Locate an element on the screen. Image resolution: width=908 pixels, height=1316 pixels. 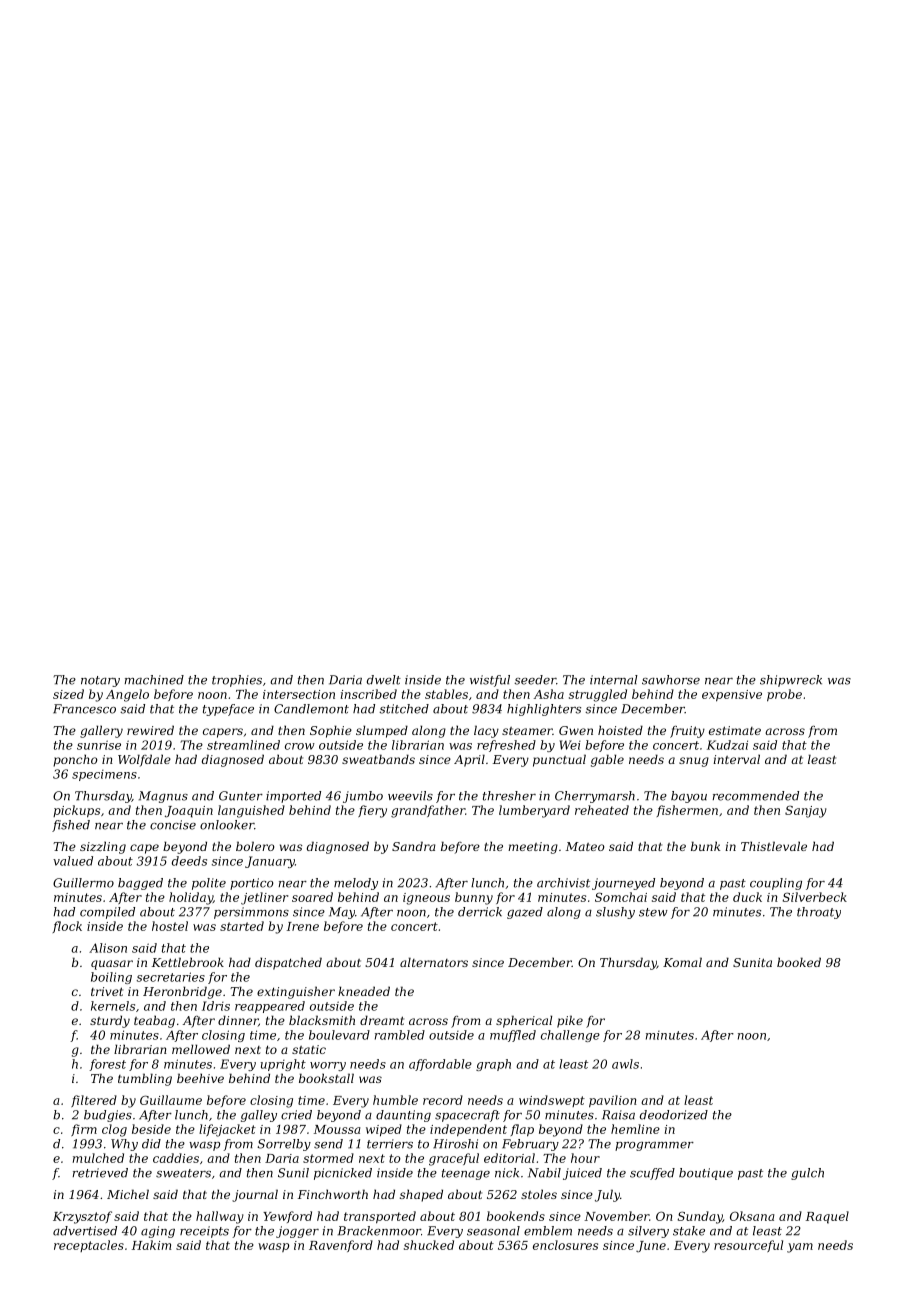
awls is located at coordinates (625, 1064).
